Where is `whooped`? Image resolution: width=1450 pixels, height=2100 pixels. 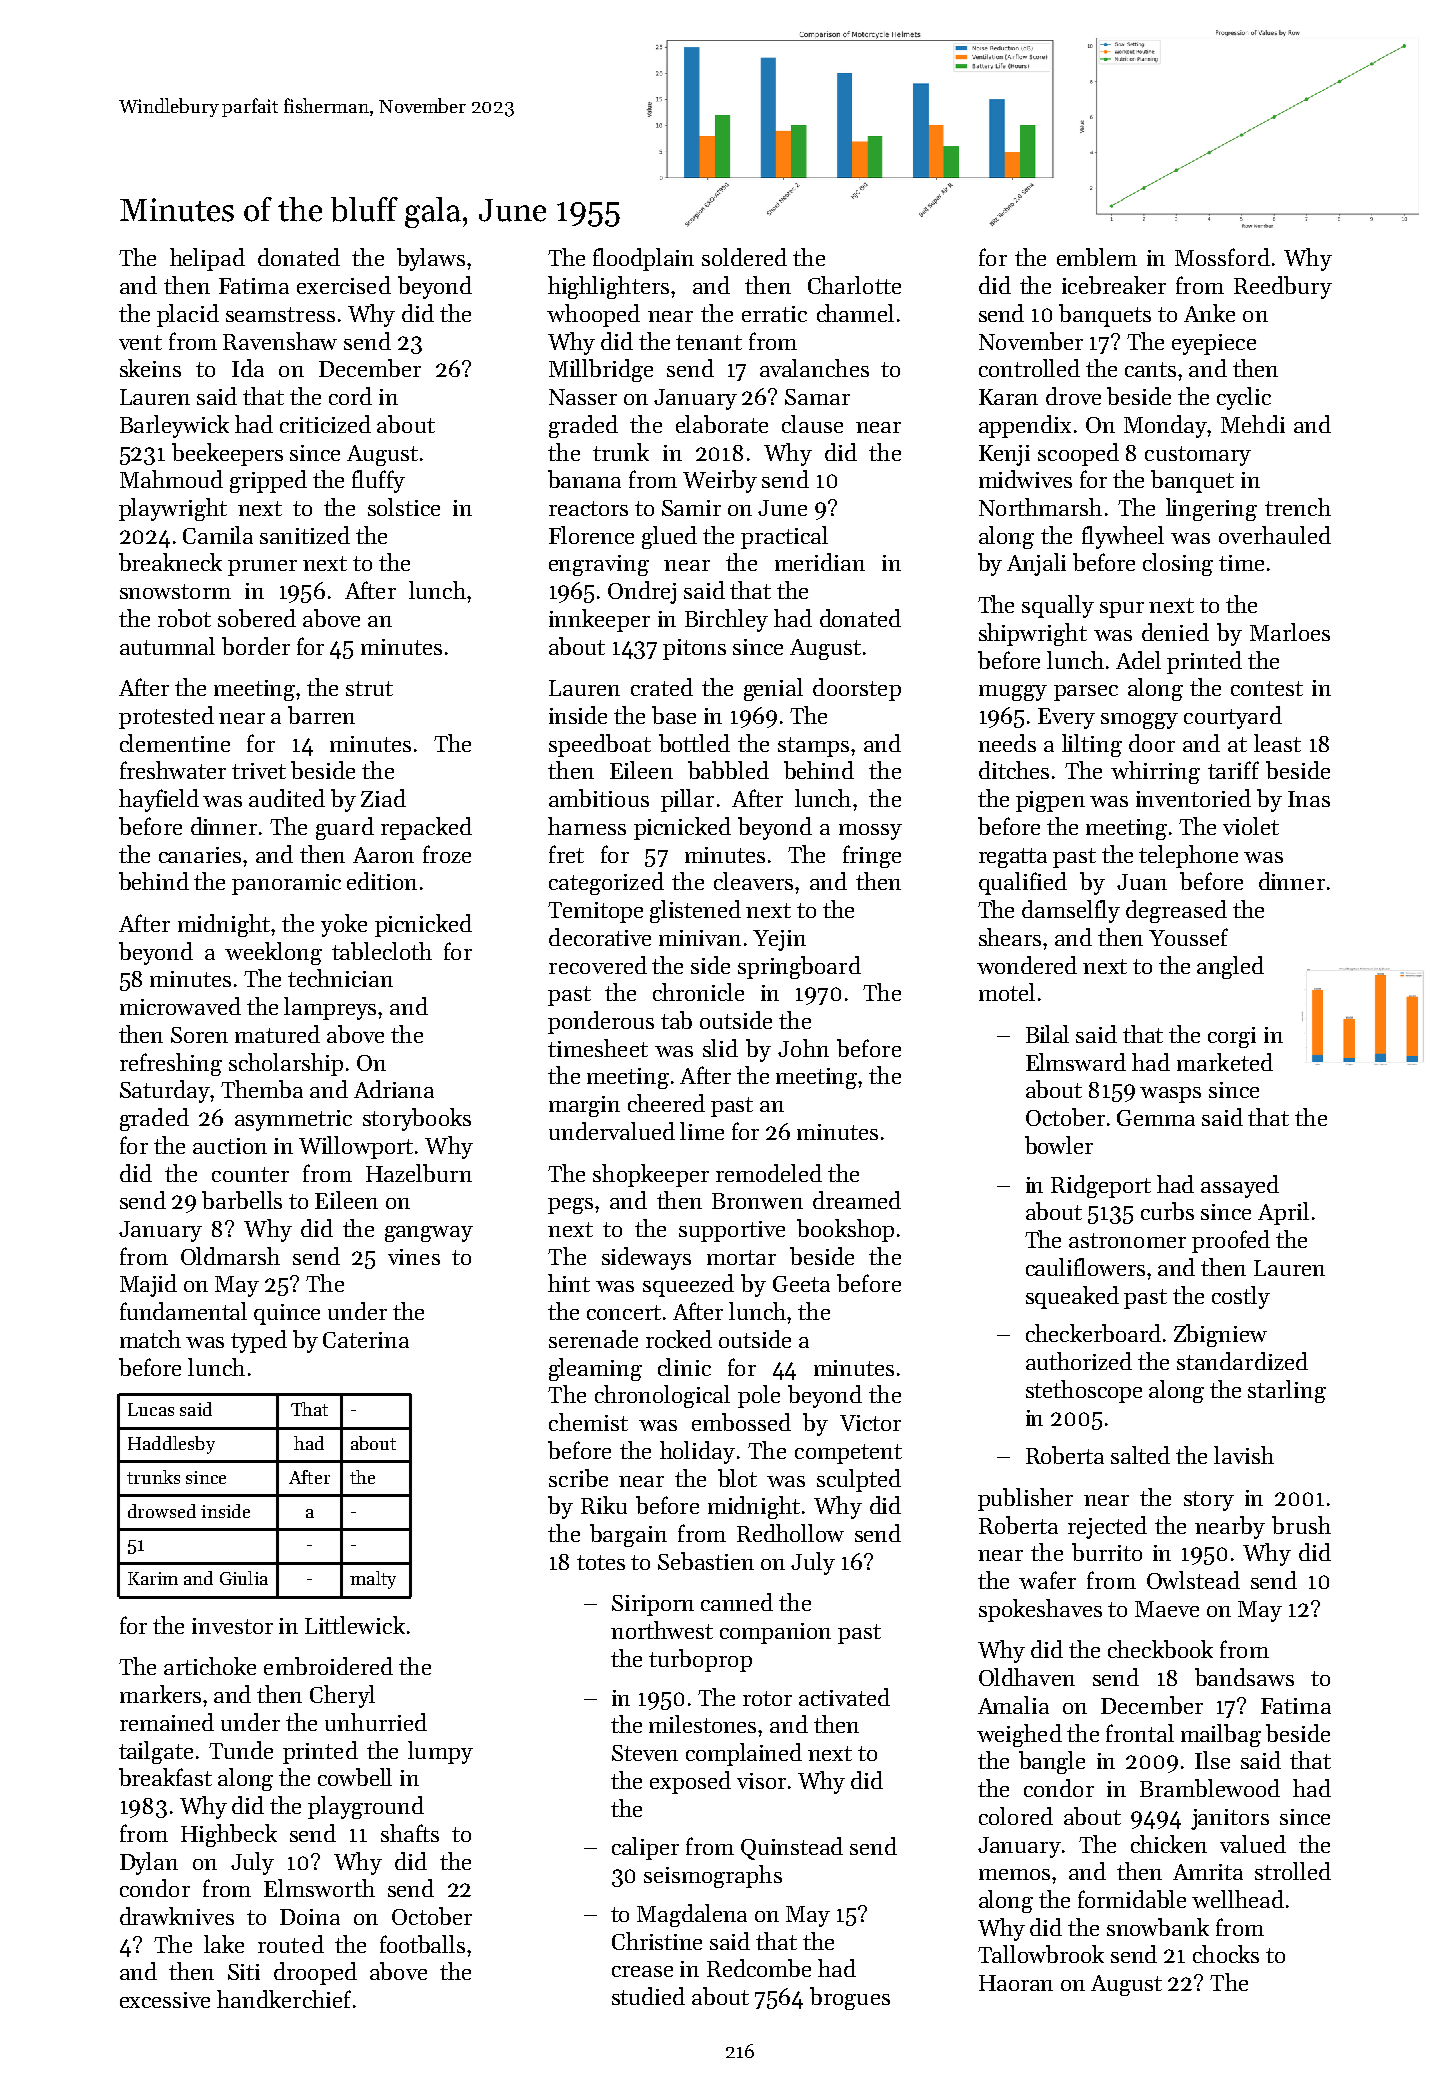 whooped is located at coordinates (593, 315).
